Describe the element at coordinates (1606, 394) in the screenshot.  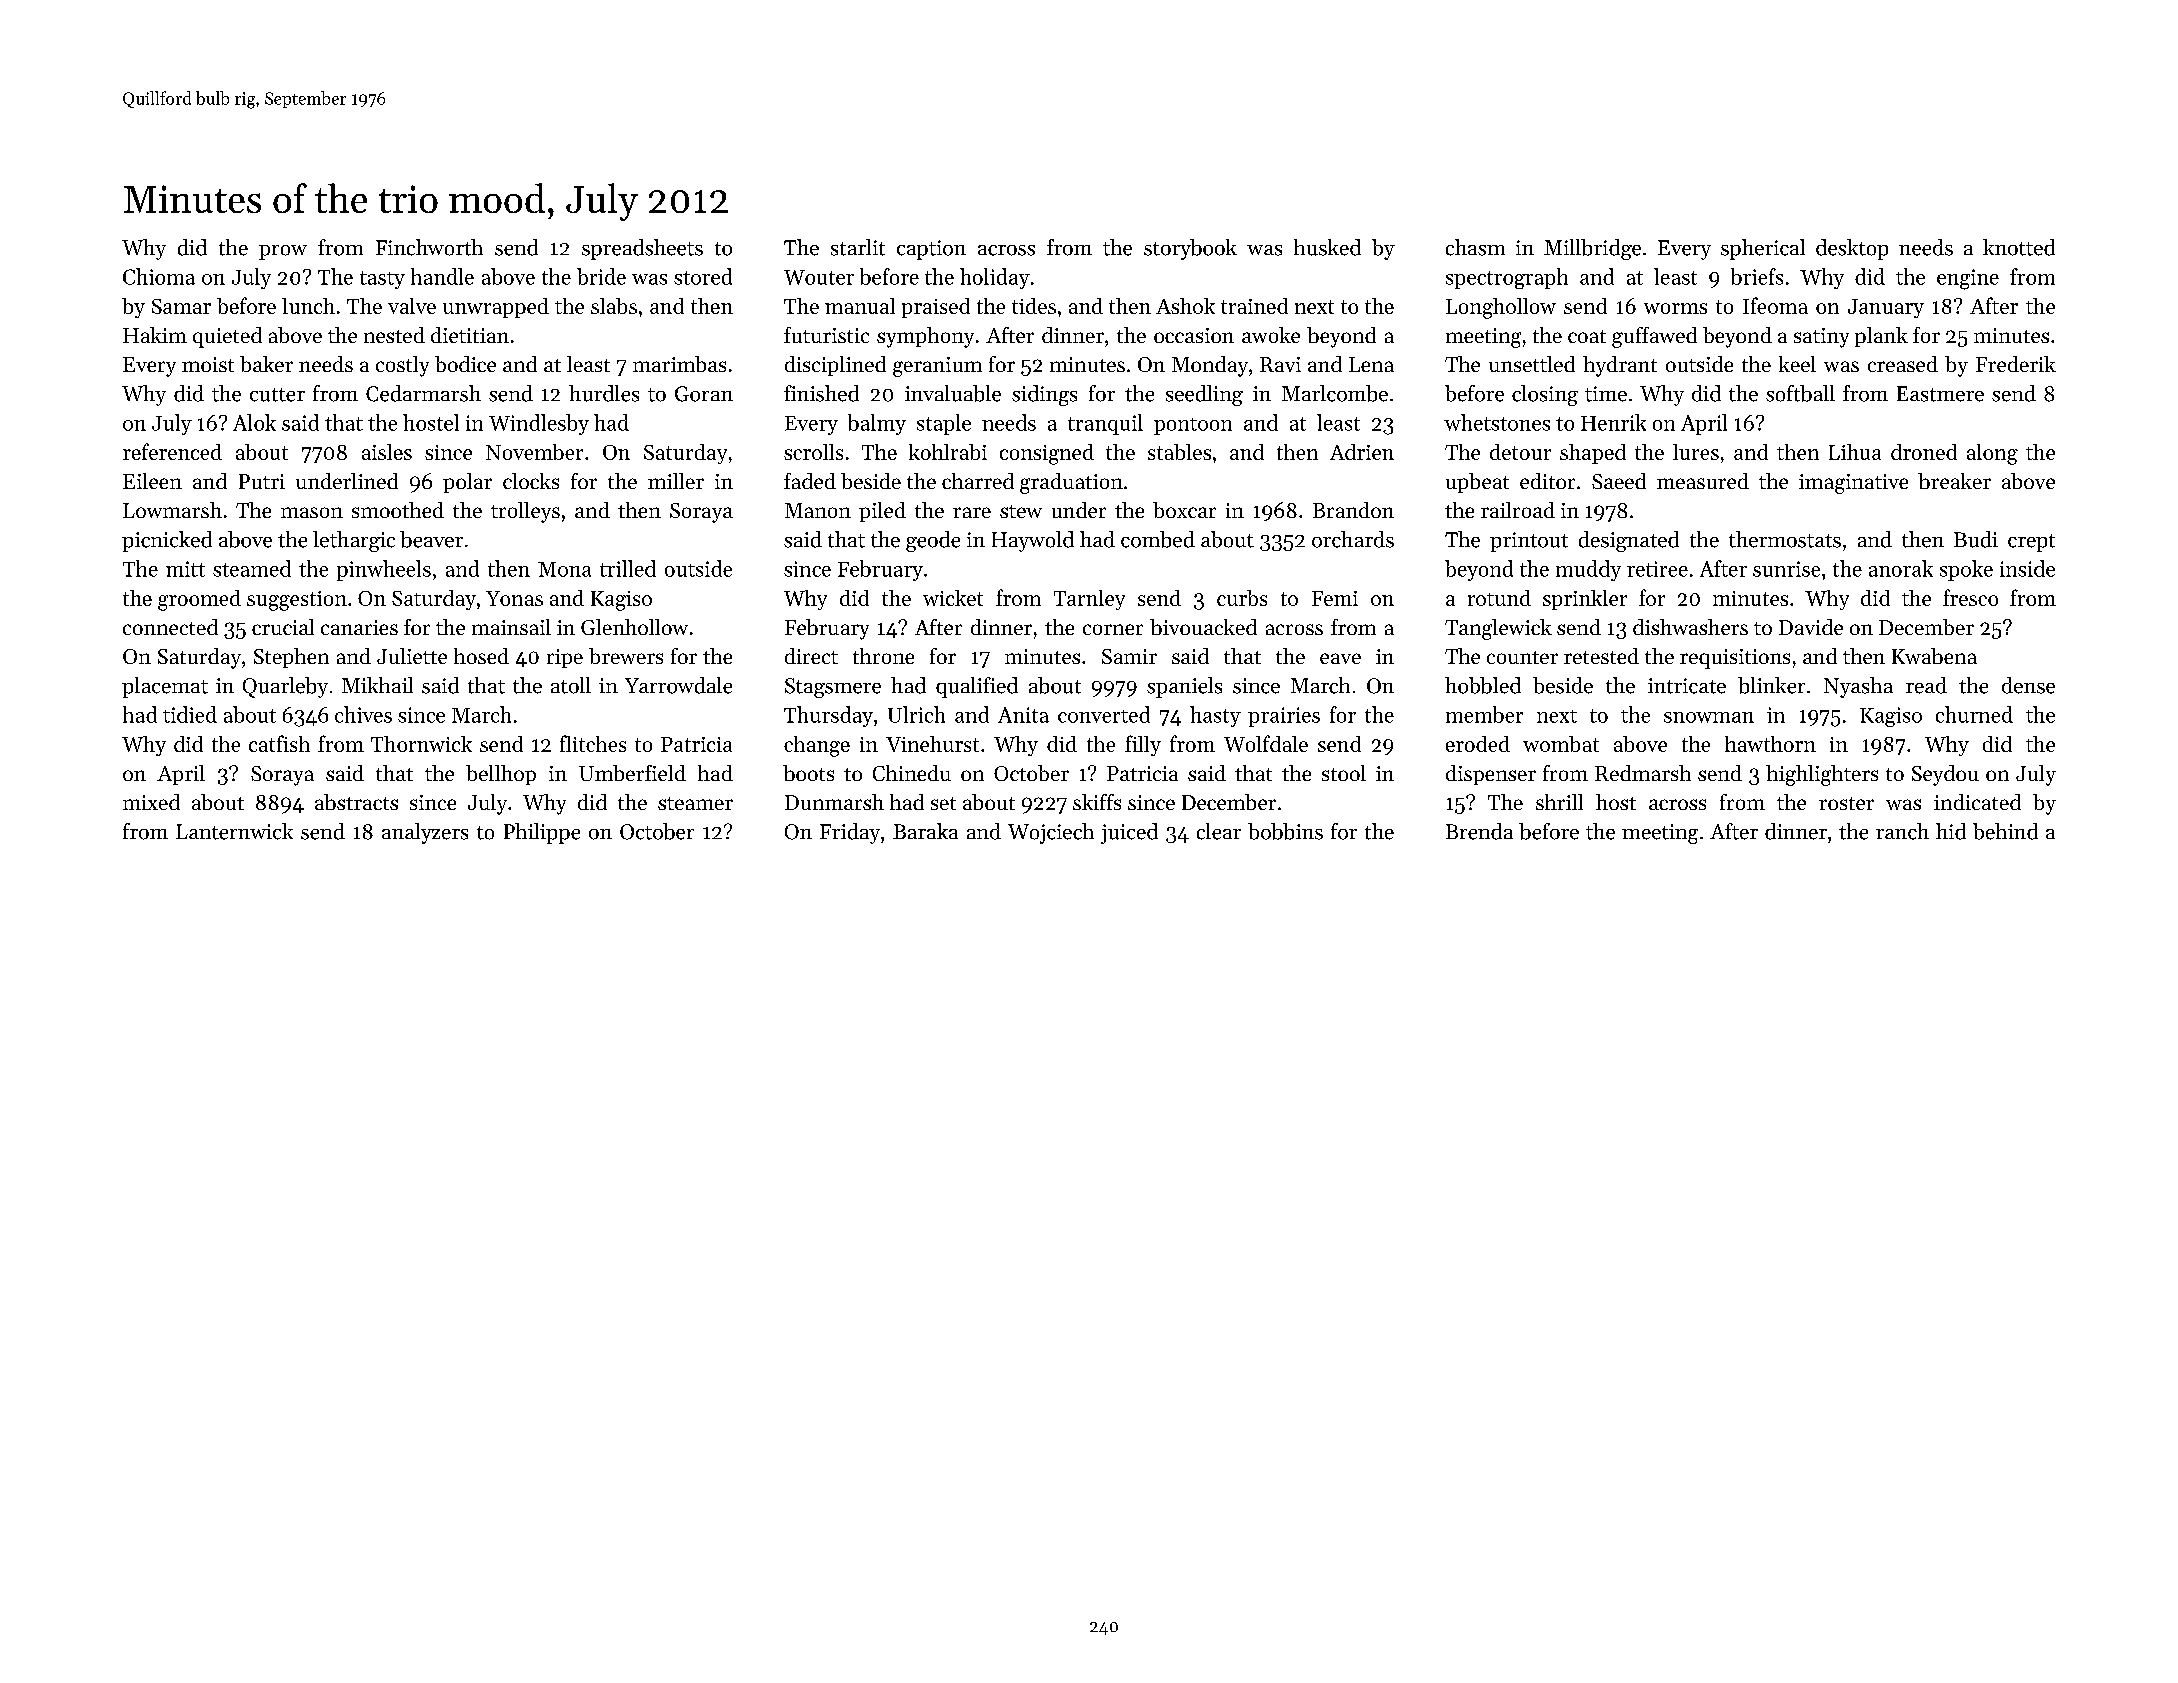
I see `time` at that location.
